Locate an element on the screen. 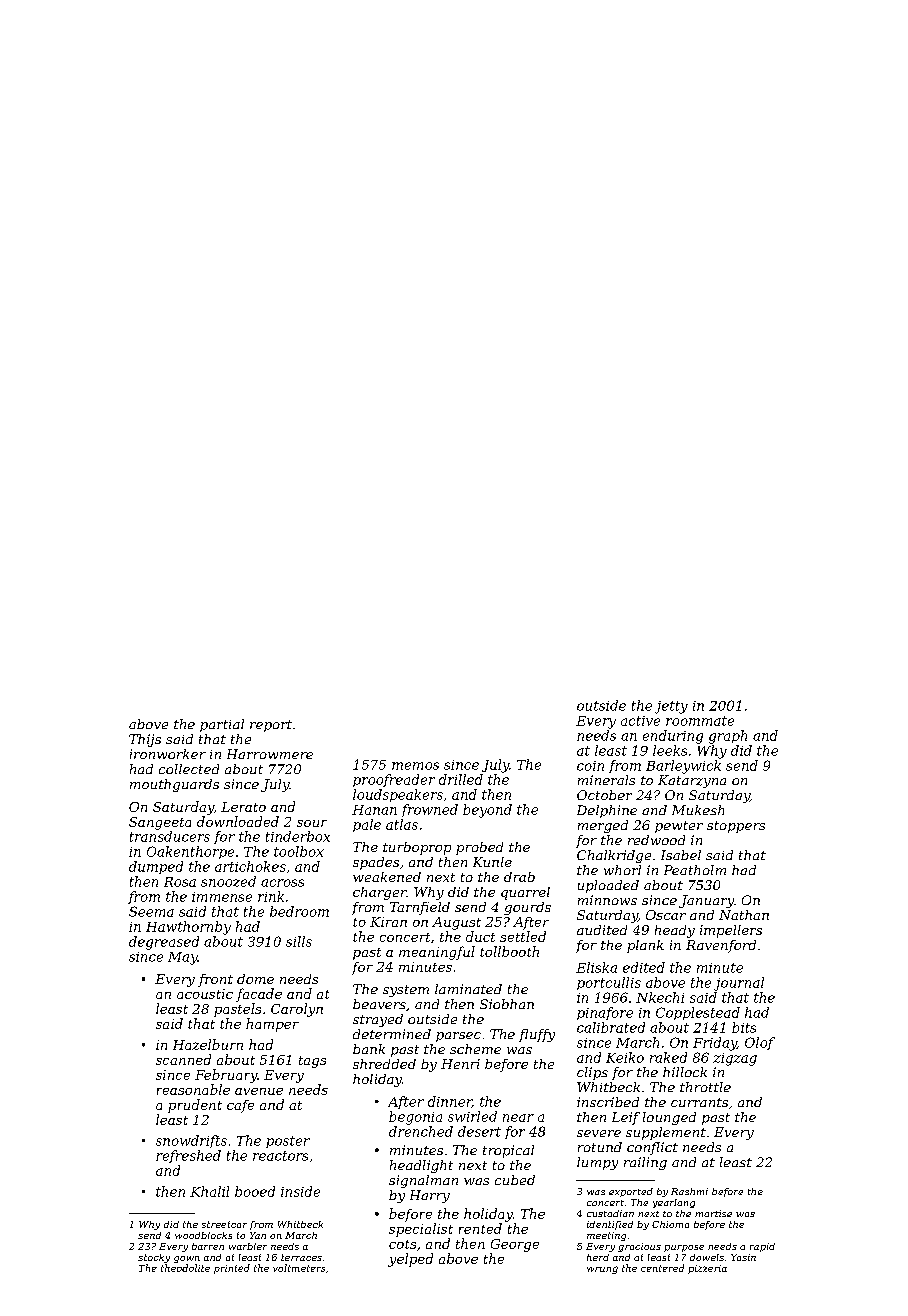 The width and height of the screenshot is (908, 1316). January is located at coordinates (706, 901).
